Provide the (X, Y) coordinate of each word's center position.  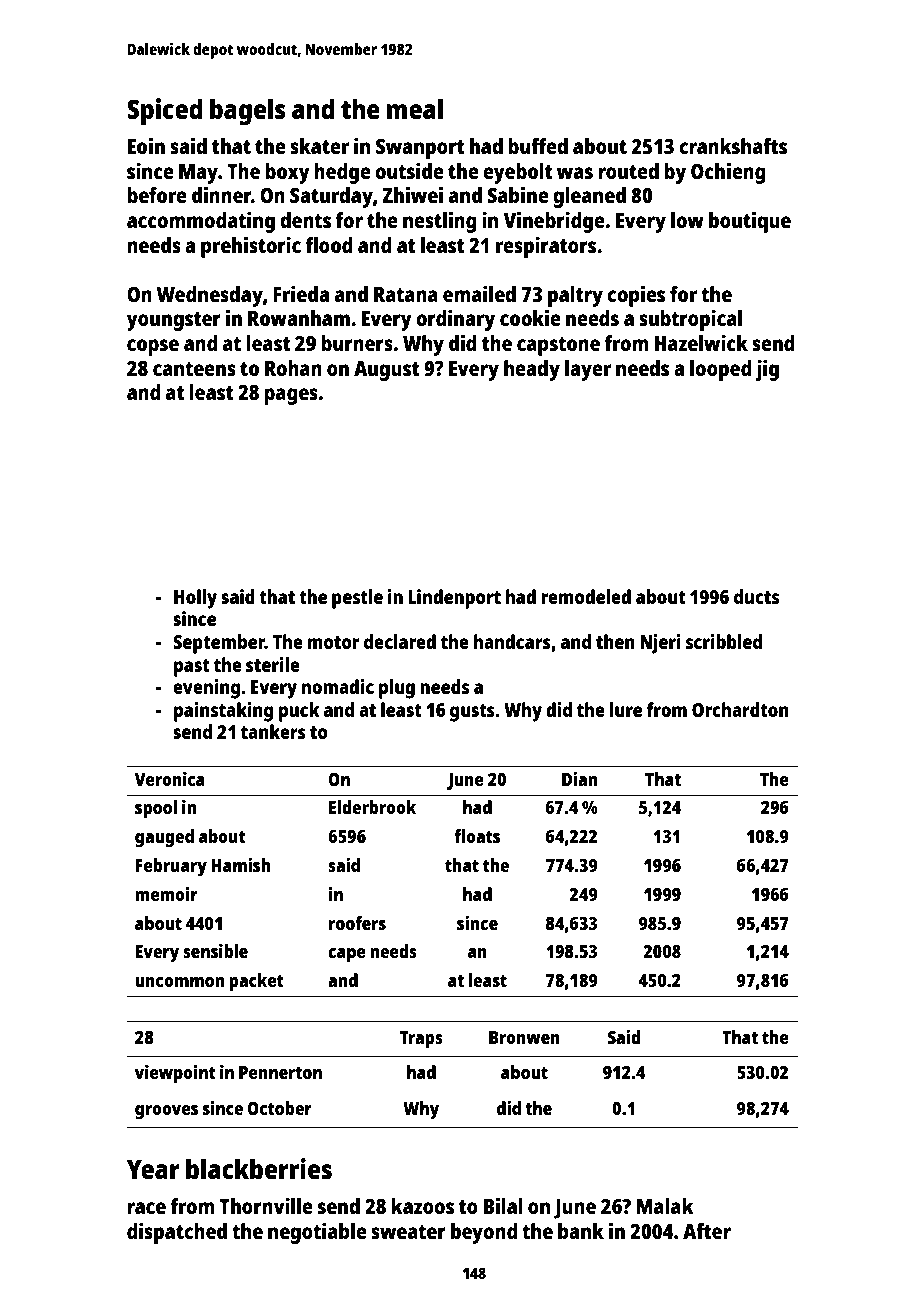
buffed (538, 146)
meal (415, 108)
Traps (421, 1040)
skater (319, 146)
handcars (512, 641)
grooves (166, 1112)
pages (291, 396)
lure (626, 709)
